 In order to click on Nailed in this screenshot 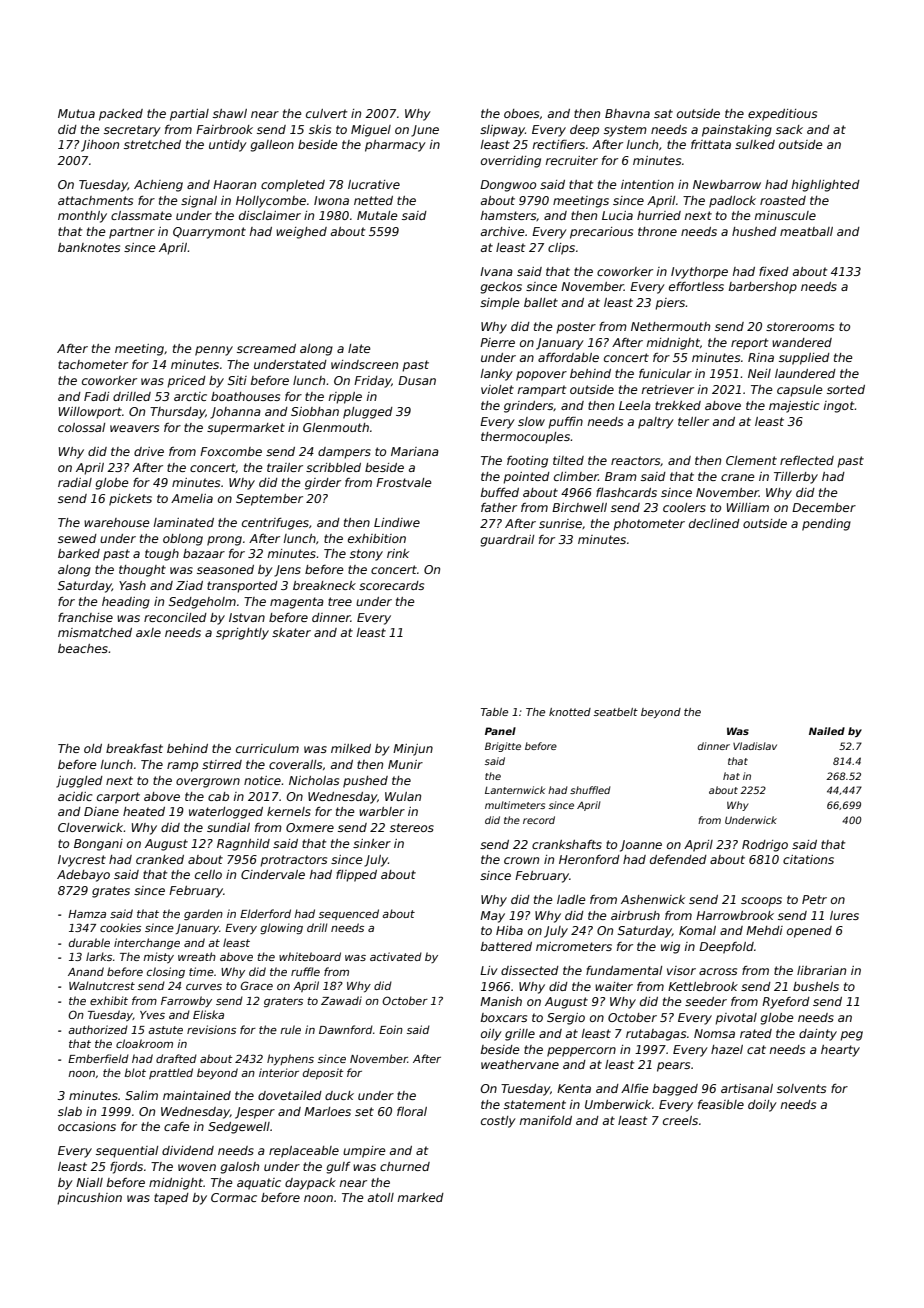, I will do `click(827, 731)`.
